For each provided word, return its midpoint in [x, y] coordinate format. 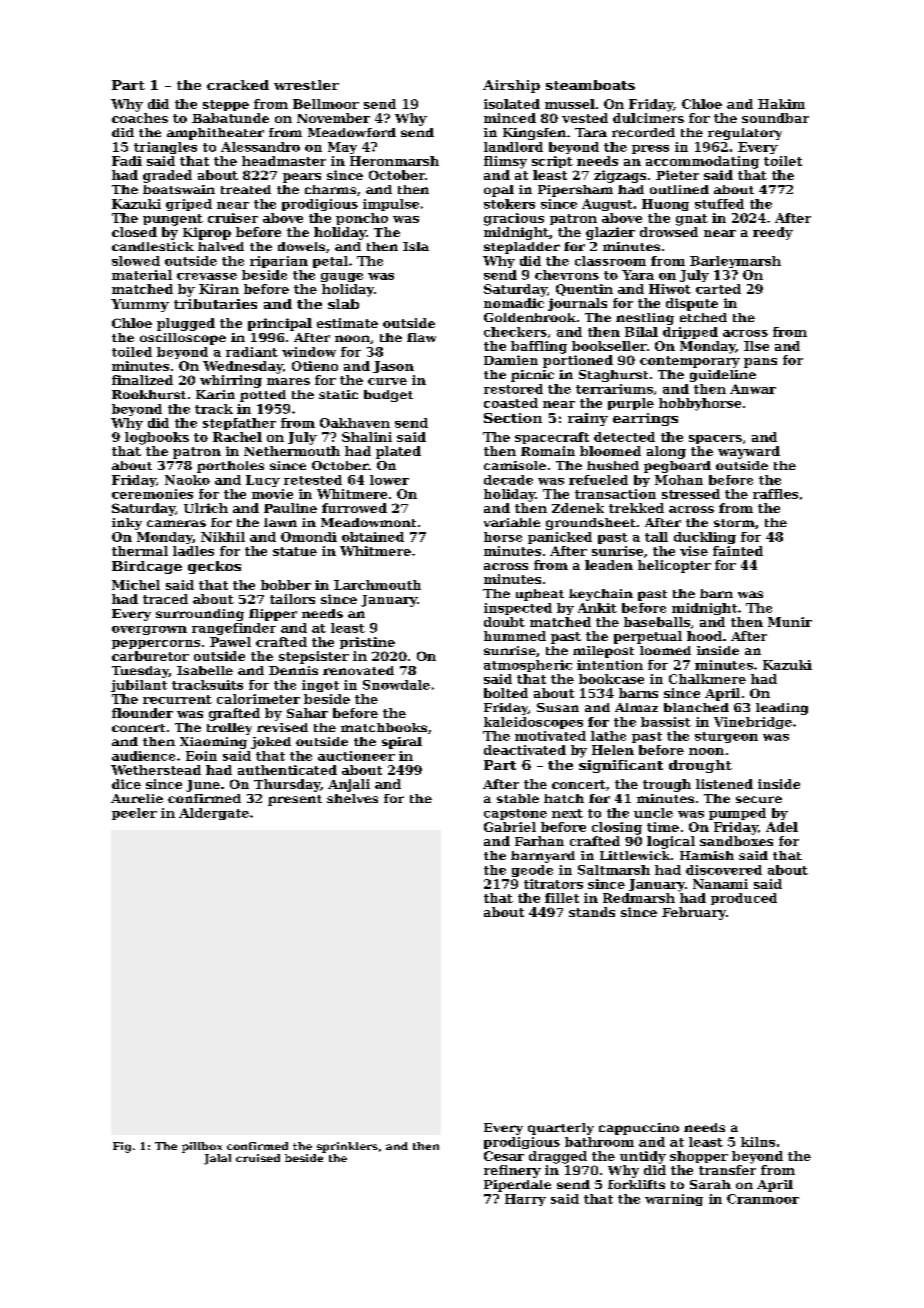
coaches [140, 118]
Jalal [217, 1159]
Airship [511, 86]
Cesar [504, 1156]
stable [518, 798]
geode [532, 871]
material [142, 275]
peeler [134, 814]
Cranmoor [763, 1199]
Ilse [756, 346]
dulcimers [648, 118]
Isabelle [205, 670]
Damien [511, 360]
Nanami [720, 884]
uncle [653, 813]
